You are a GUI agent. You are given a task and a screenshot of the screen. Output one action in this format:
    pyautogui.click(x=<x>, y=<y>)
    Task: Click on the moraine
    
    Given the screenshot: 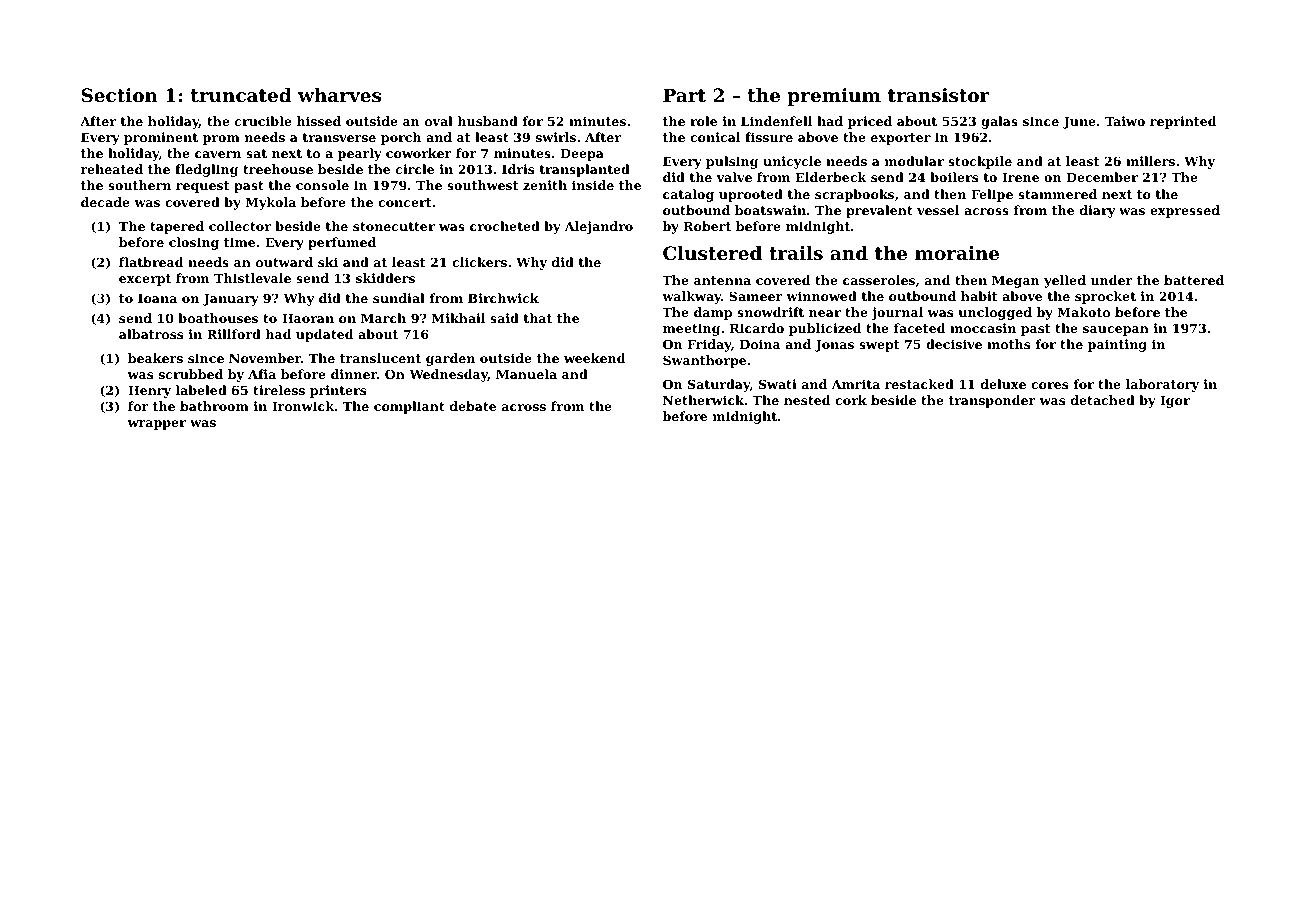 What is the action you would take?
    pyautogui.click(x=957, y=253)
